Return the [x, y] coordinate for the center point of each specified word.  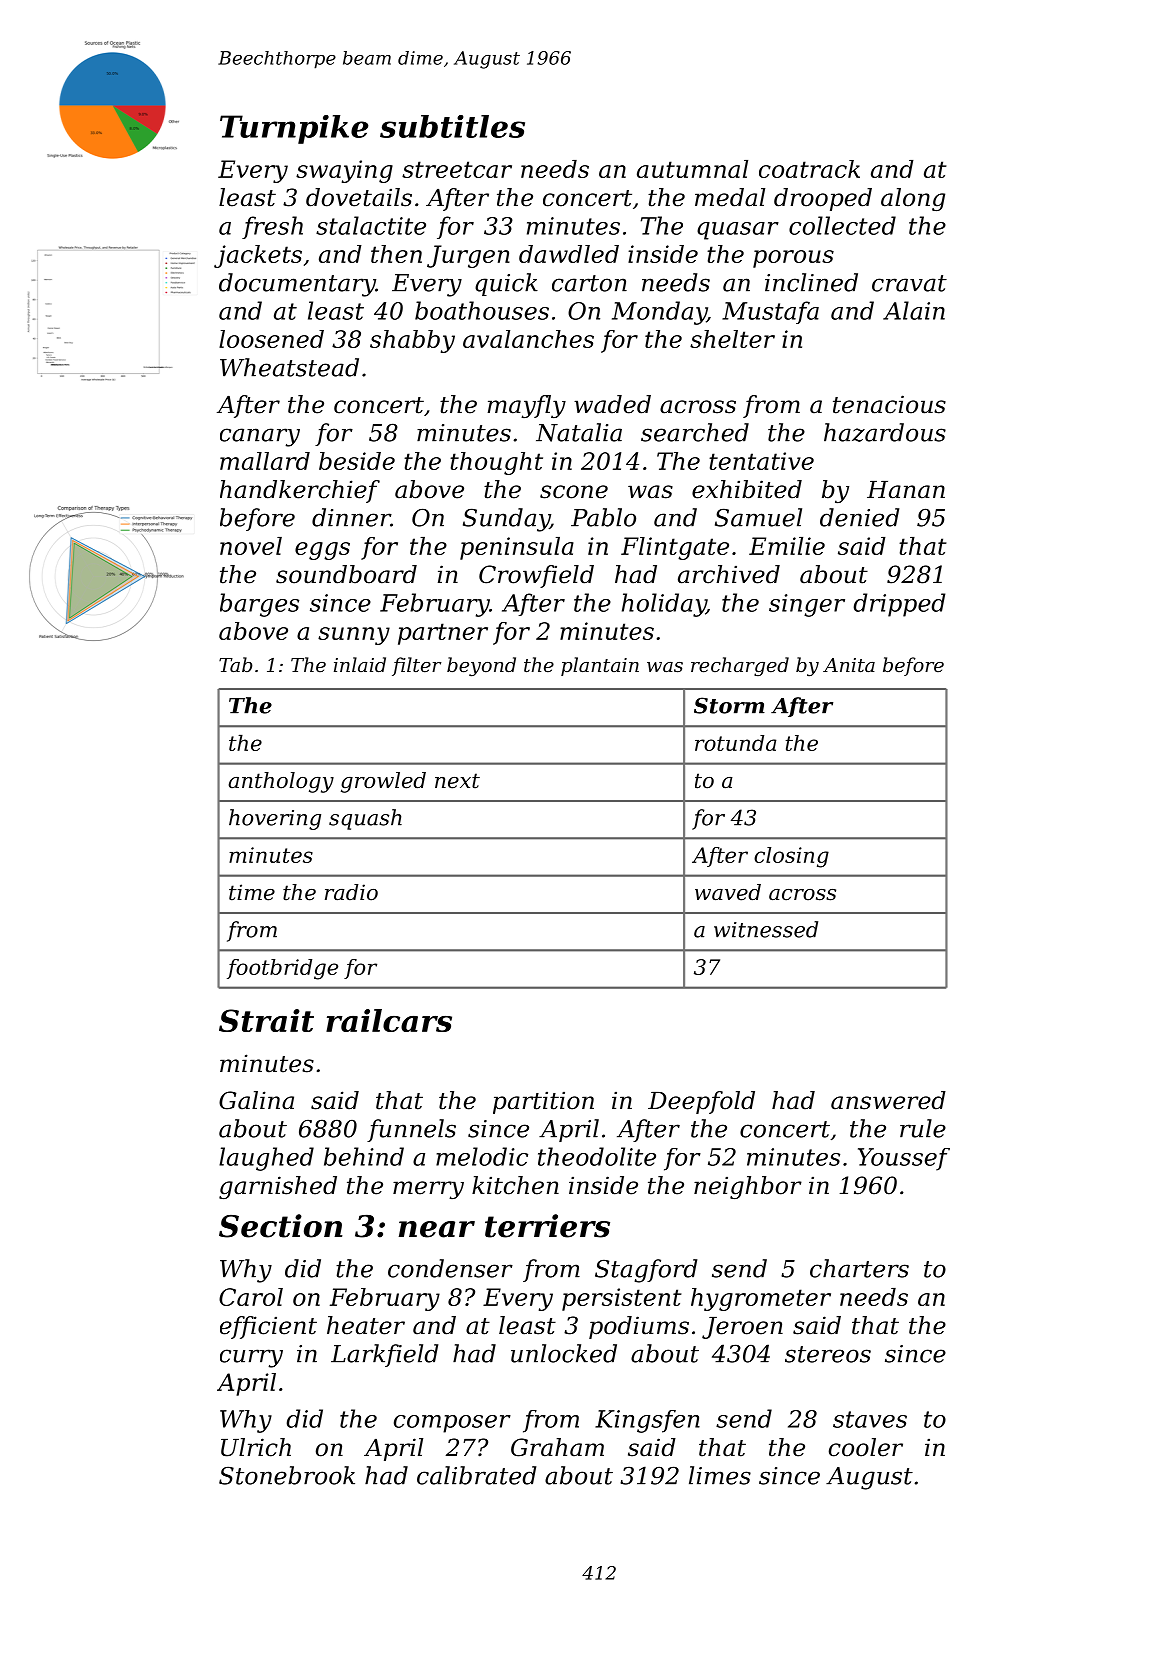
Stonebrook [287, 1475]
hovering [275, 819]
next [457, 781]
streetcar [457, 169]
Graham [557, 1447]
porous [793, 259]
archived [729, 574]
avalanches [528, 339]
